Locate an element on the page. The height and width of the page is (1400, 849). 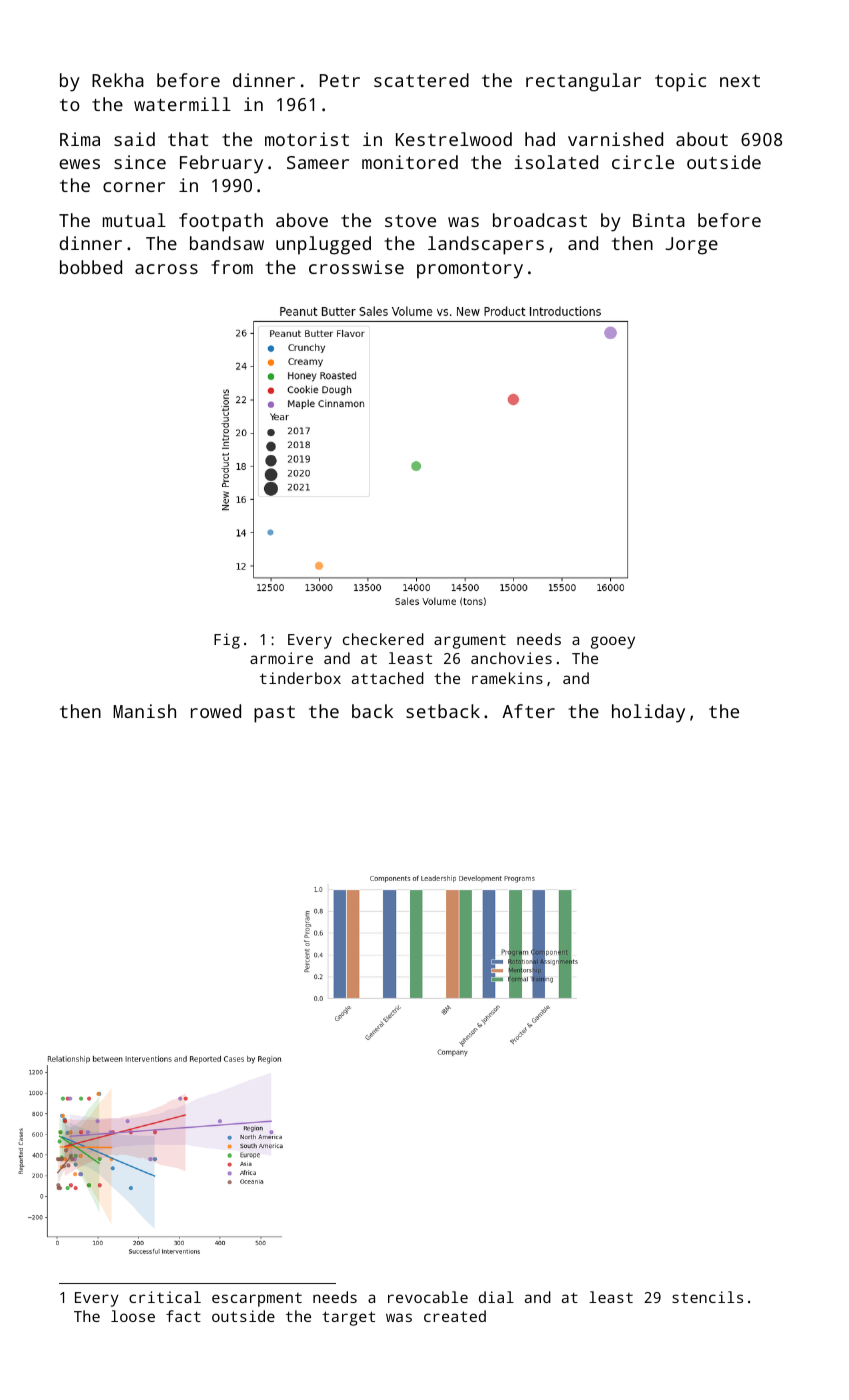
topic is located at coordinates (680, 82).
